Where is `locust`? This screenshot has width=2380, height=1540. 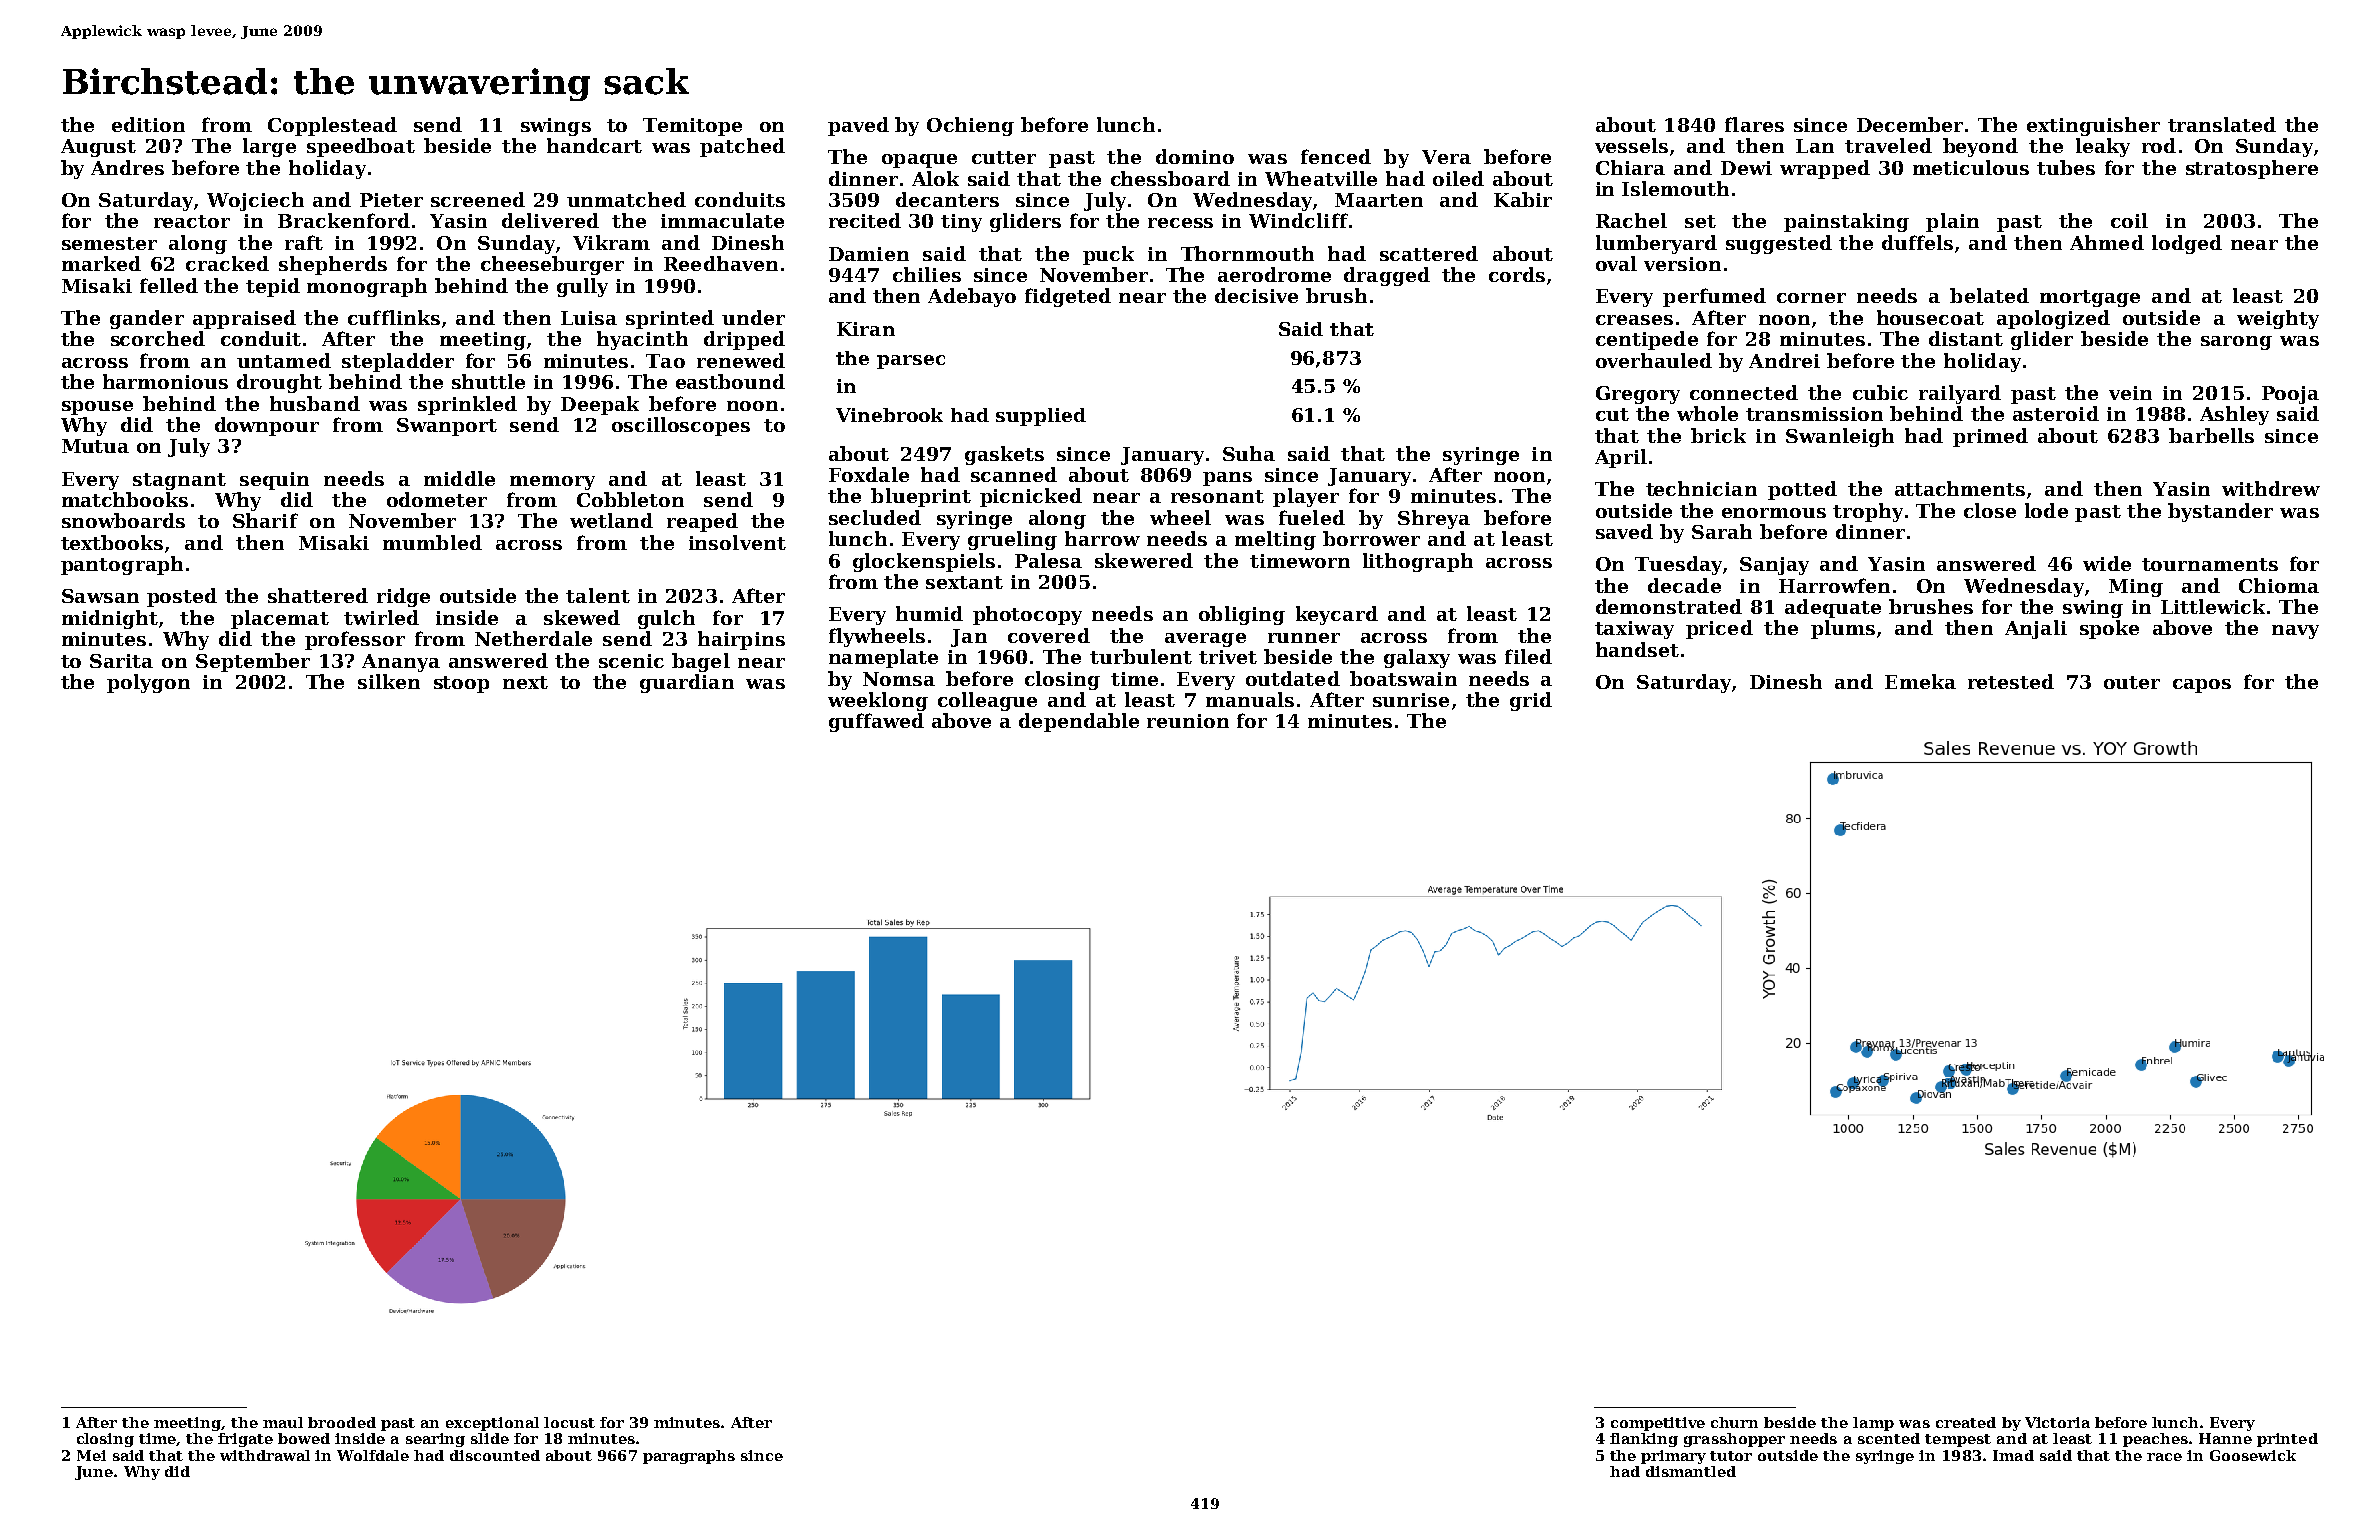 locust is located at coordinates (569, 1422).
